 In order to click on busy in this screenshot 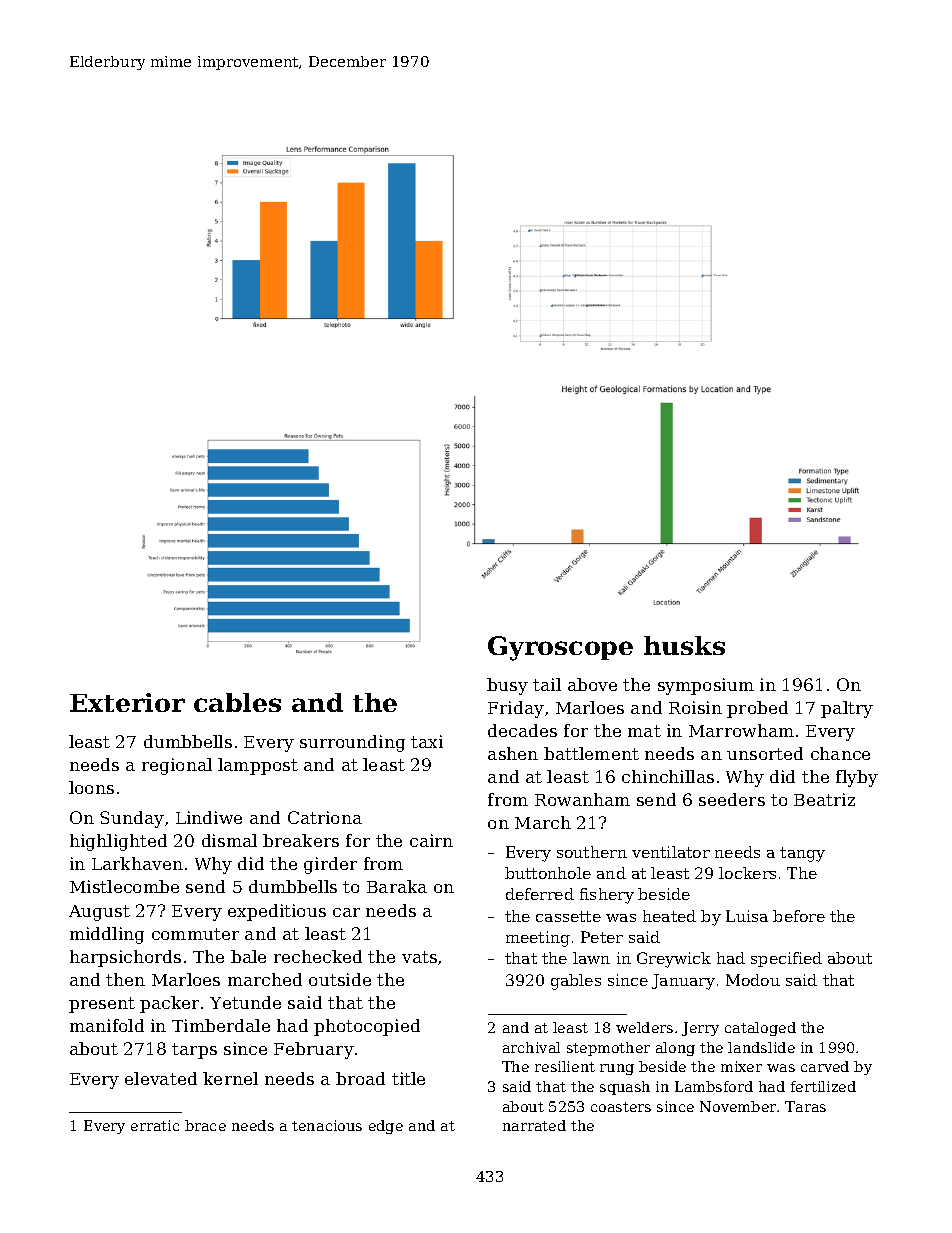, I will do `click(507, 686)`.
